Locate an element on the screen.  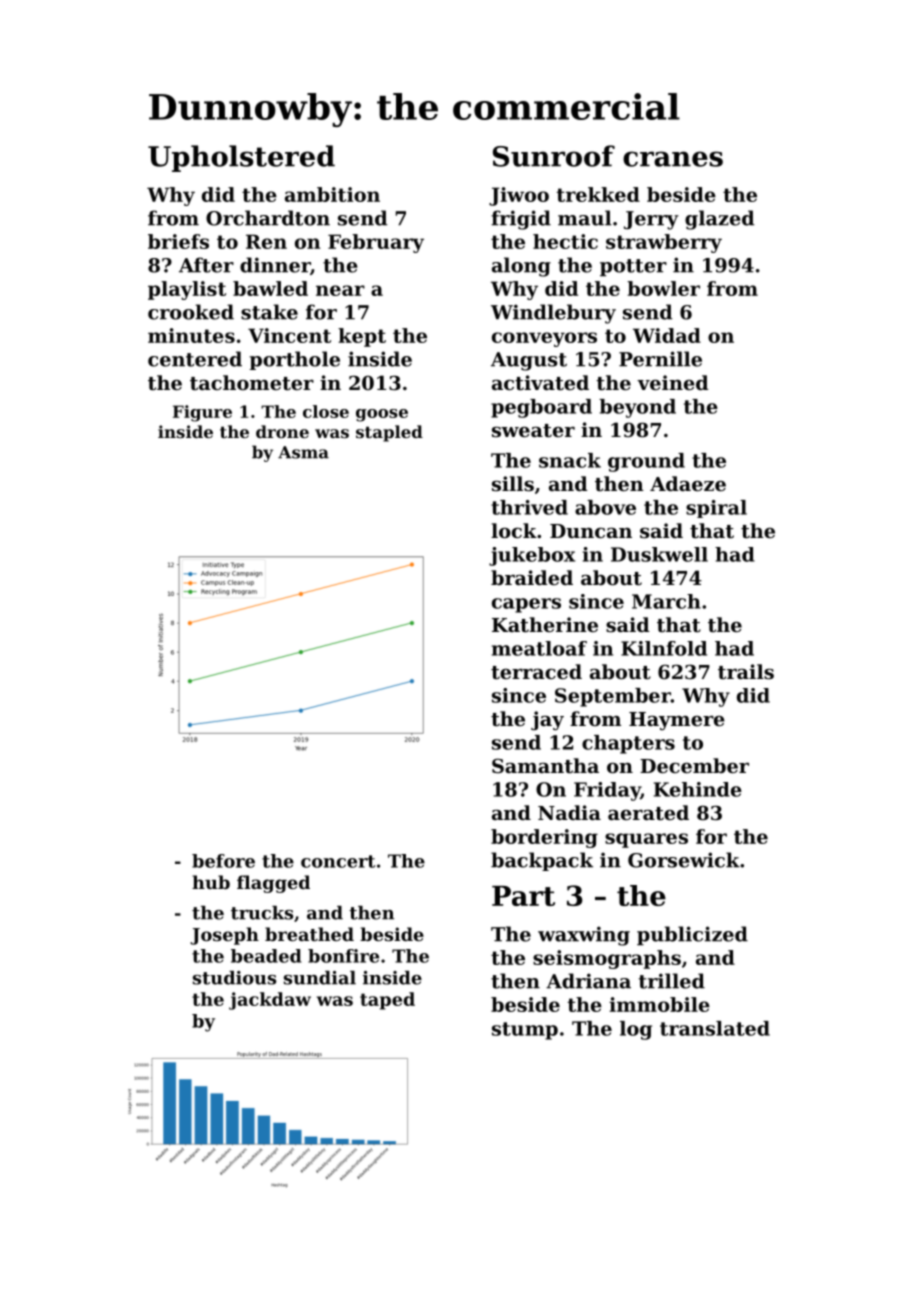
sills is located at coordinates (513, 483).
